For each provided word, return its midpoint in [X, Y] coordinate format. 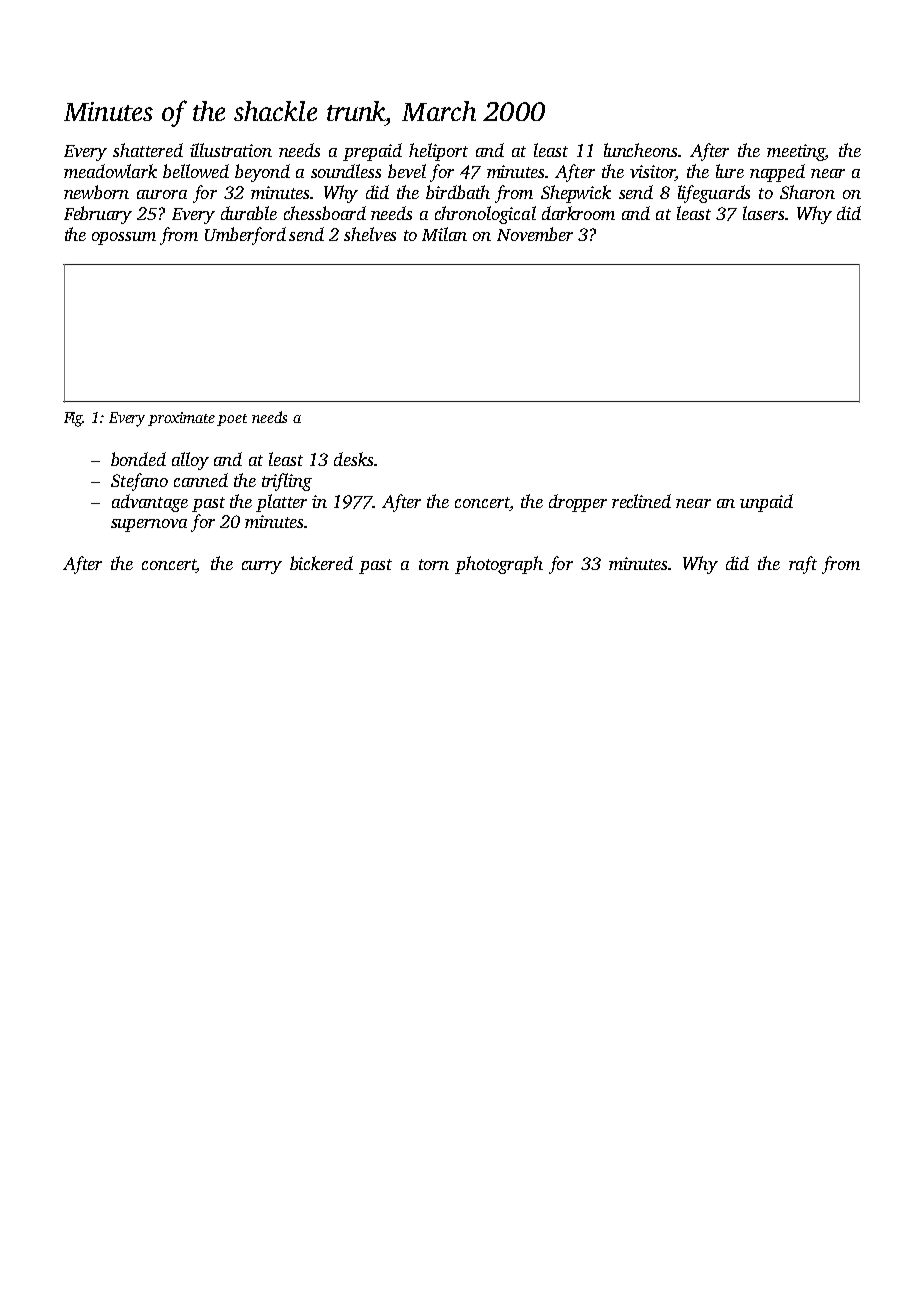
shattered [148, 150]
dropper [578, 503]
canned [201, 480]
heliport [438, 152]
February [98, 215]
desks [353, 459]
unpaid [766, 503]
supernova [149, 525]
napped [777, 173]
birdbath [458, 192]
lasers [763, 213]
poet [232, 420]
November [535, 234]
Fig [73, 419]
